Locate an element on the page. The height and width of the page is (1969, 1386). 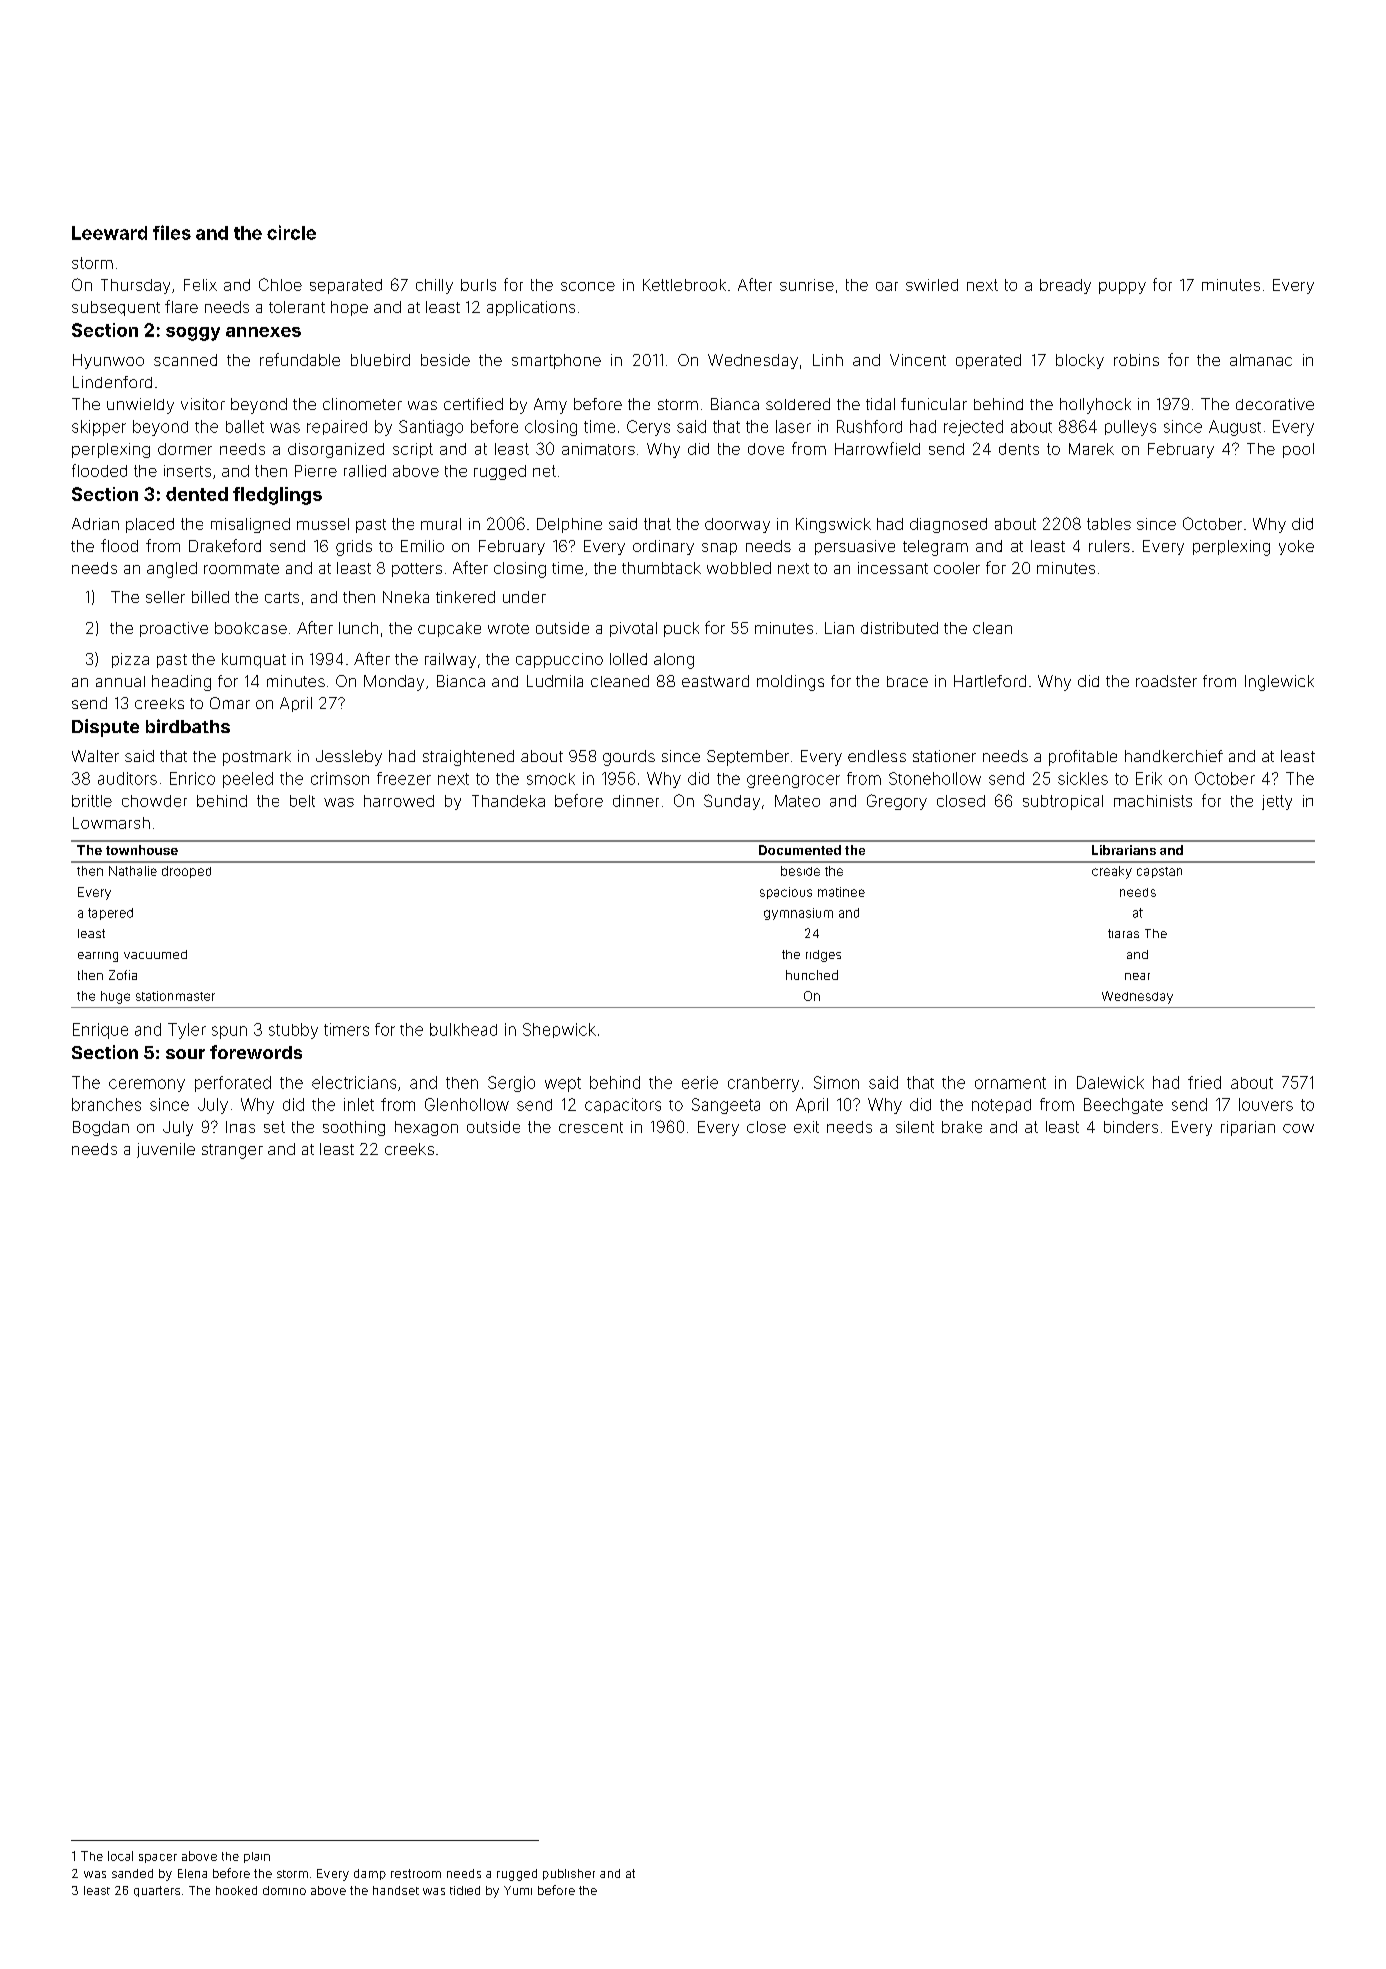
publisher is located at coordinates (569, 1874).
